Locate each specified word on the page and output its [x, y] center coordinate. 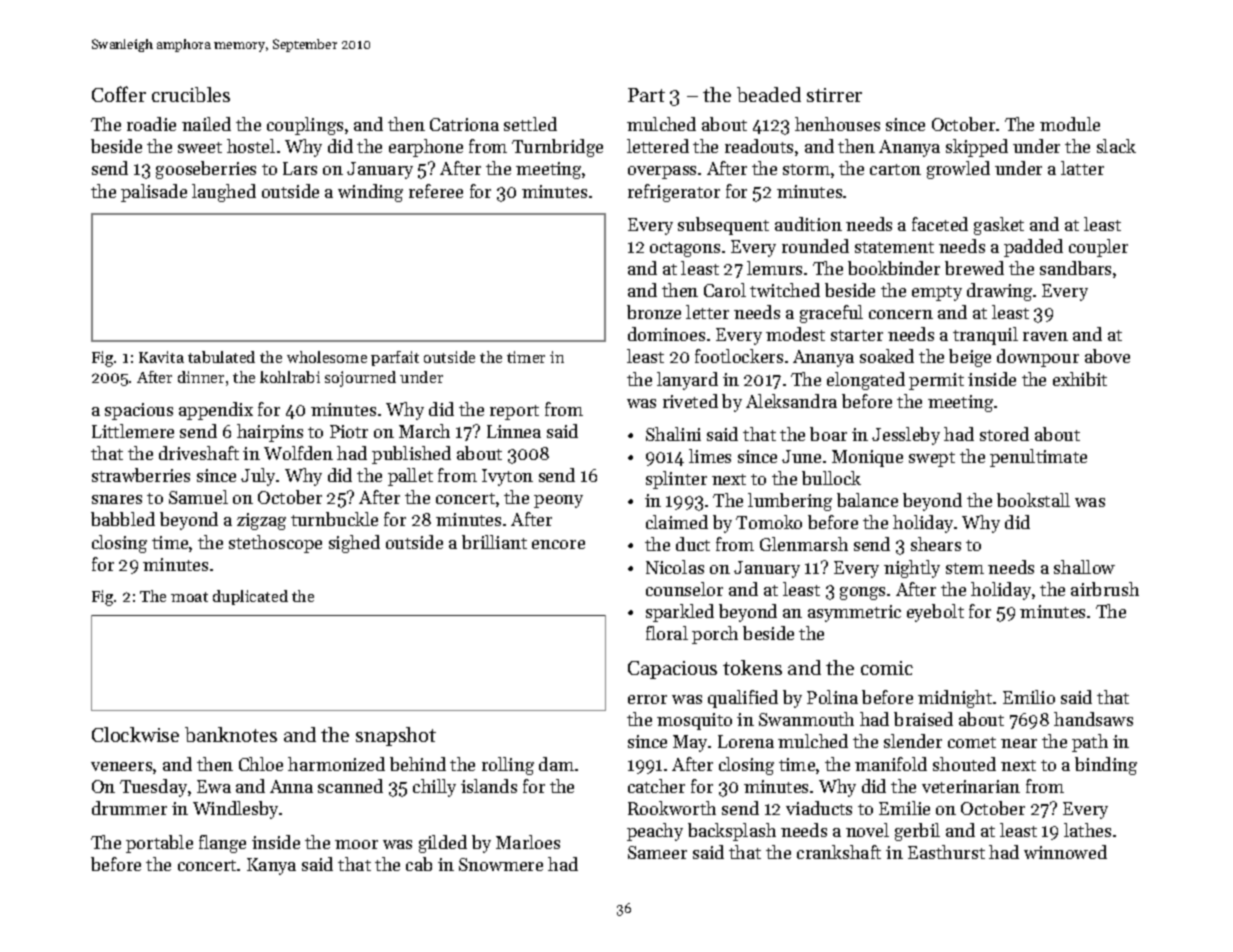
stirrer [834, 95]
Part [646, 95]
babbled [123, 519]
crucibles [191, 94]
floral [667, 633]
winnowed [1065, 852]
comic [887, 668]
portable [159, 844]
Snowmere [501, 864]
